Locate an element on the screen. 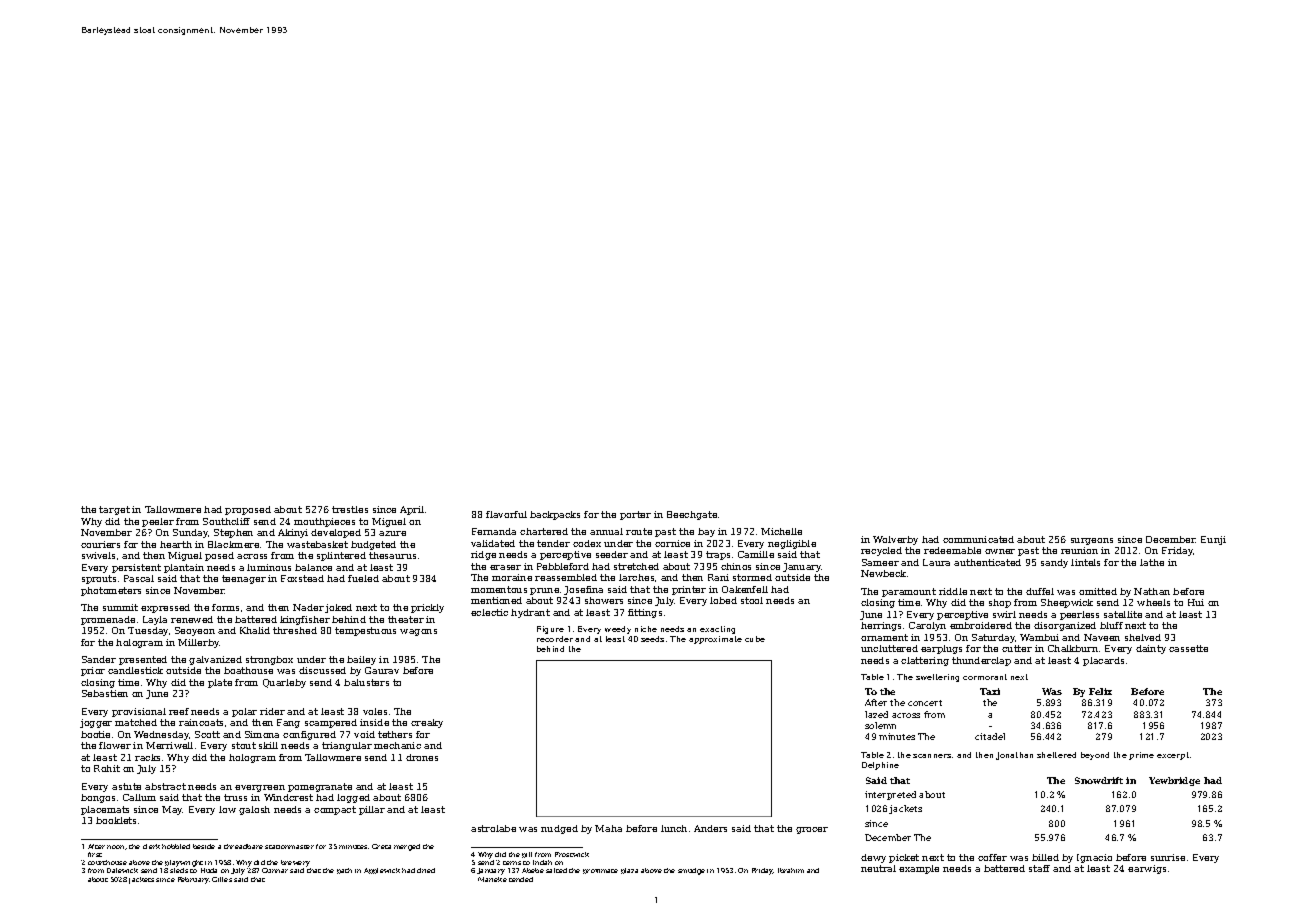 The width and height of the screenshot is (1308, 924). placards is located at coordinates (1103, 661).
